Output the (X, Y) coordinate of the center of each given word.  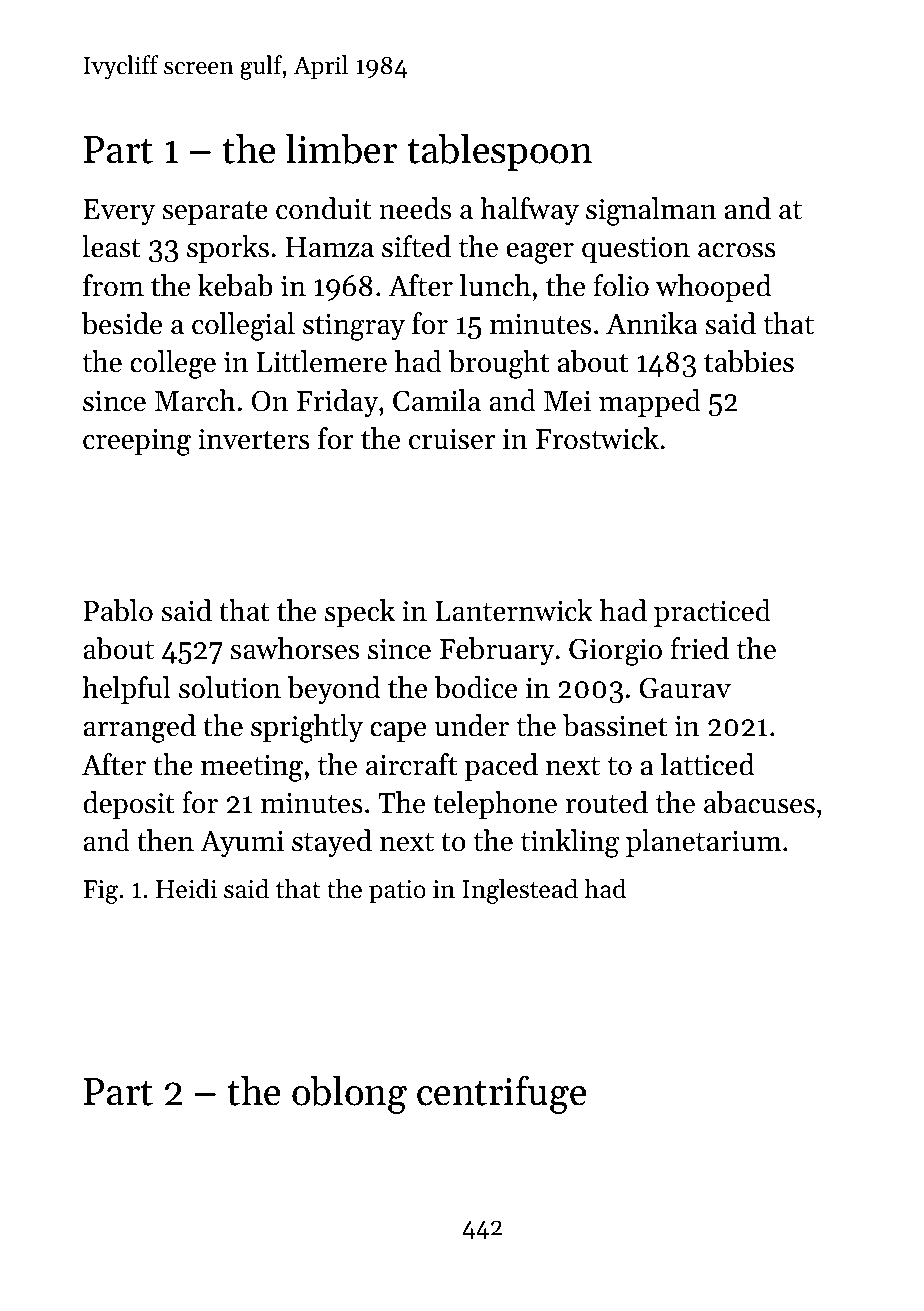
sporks (228, 249)
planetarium (704, 843)
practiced (712, 613)
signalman (651, 211)
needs (415, 208)
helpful (126, 690)
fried (700, 648)
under (472, 725)
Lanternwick (514, 610)
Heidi (186, 888)
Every (119, 212)
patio (397, 892)
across (737, 250)
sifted (416, 246)
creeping (137, 442)
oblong (349, 1095)
